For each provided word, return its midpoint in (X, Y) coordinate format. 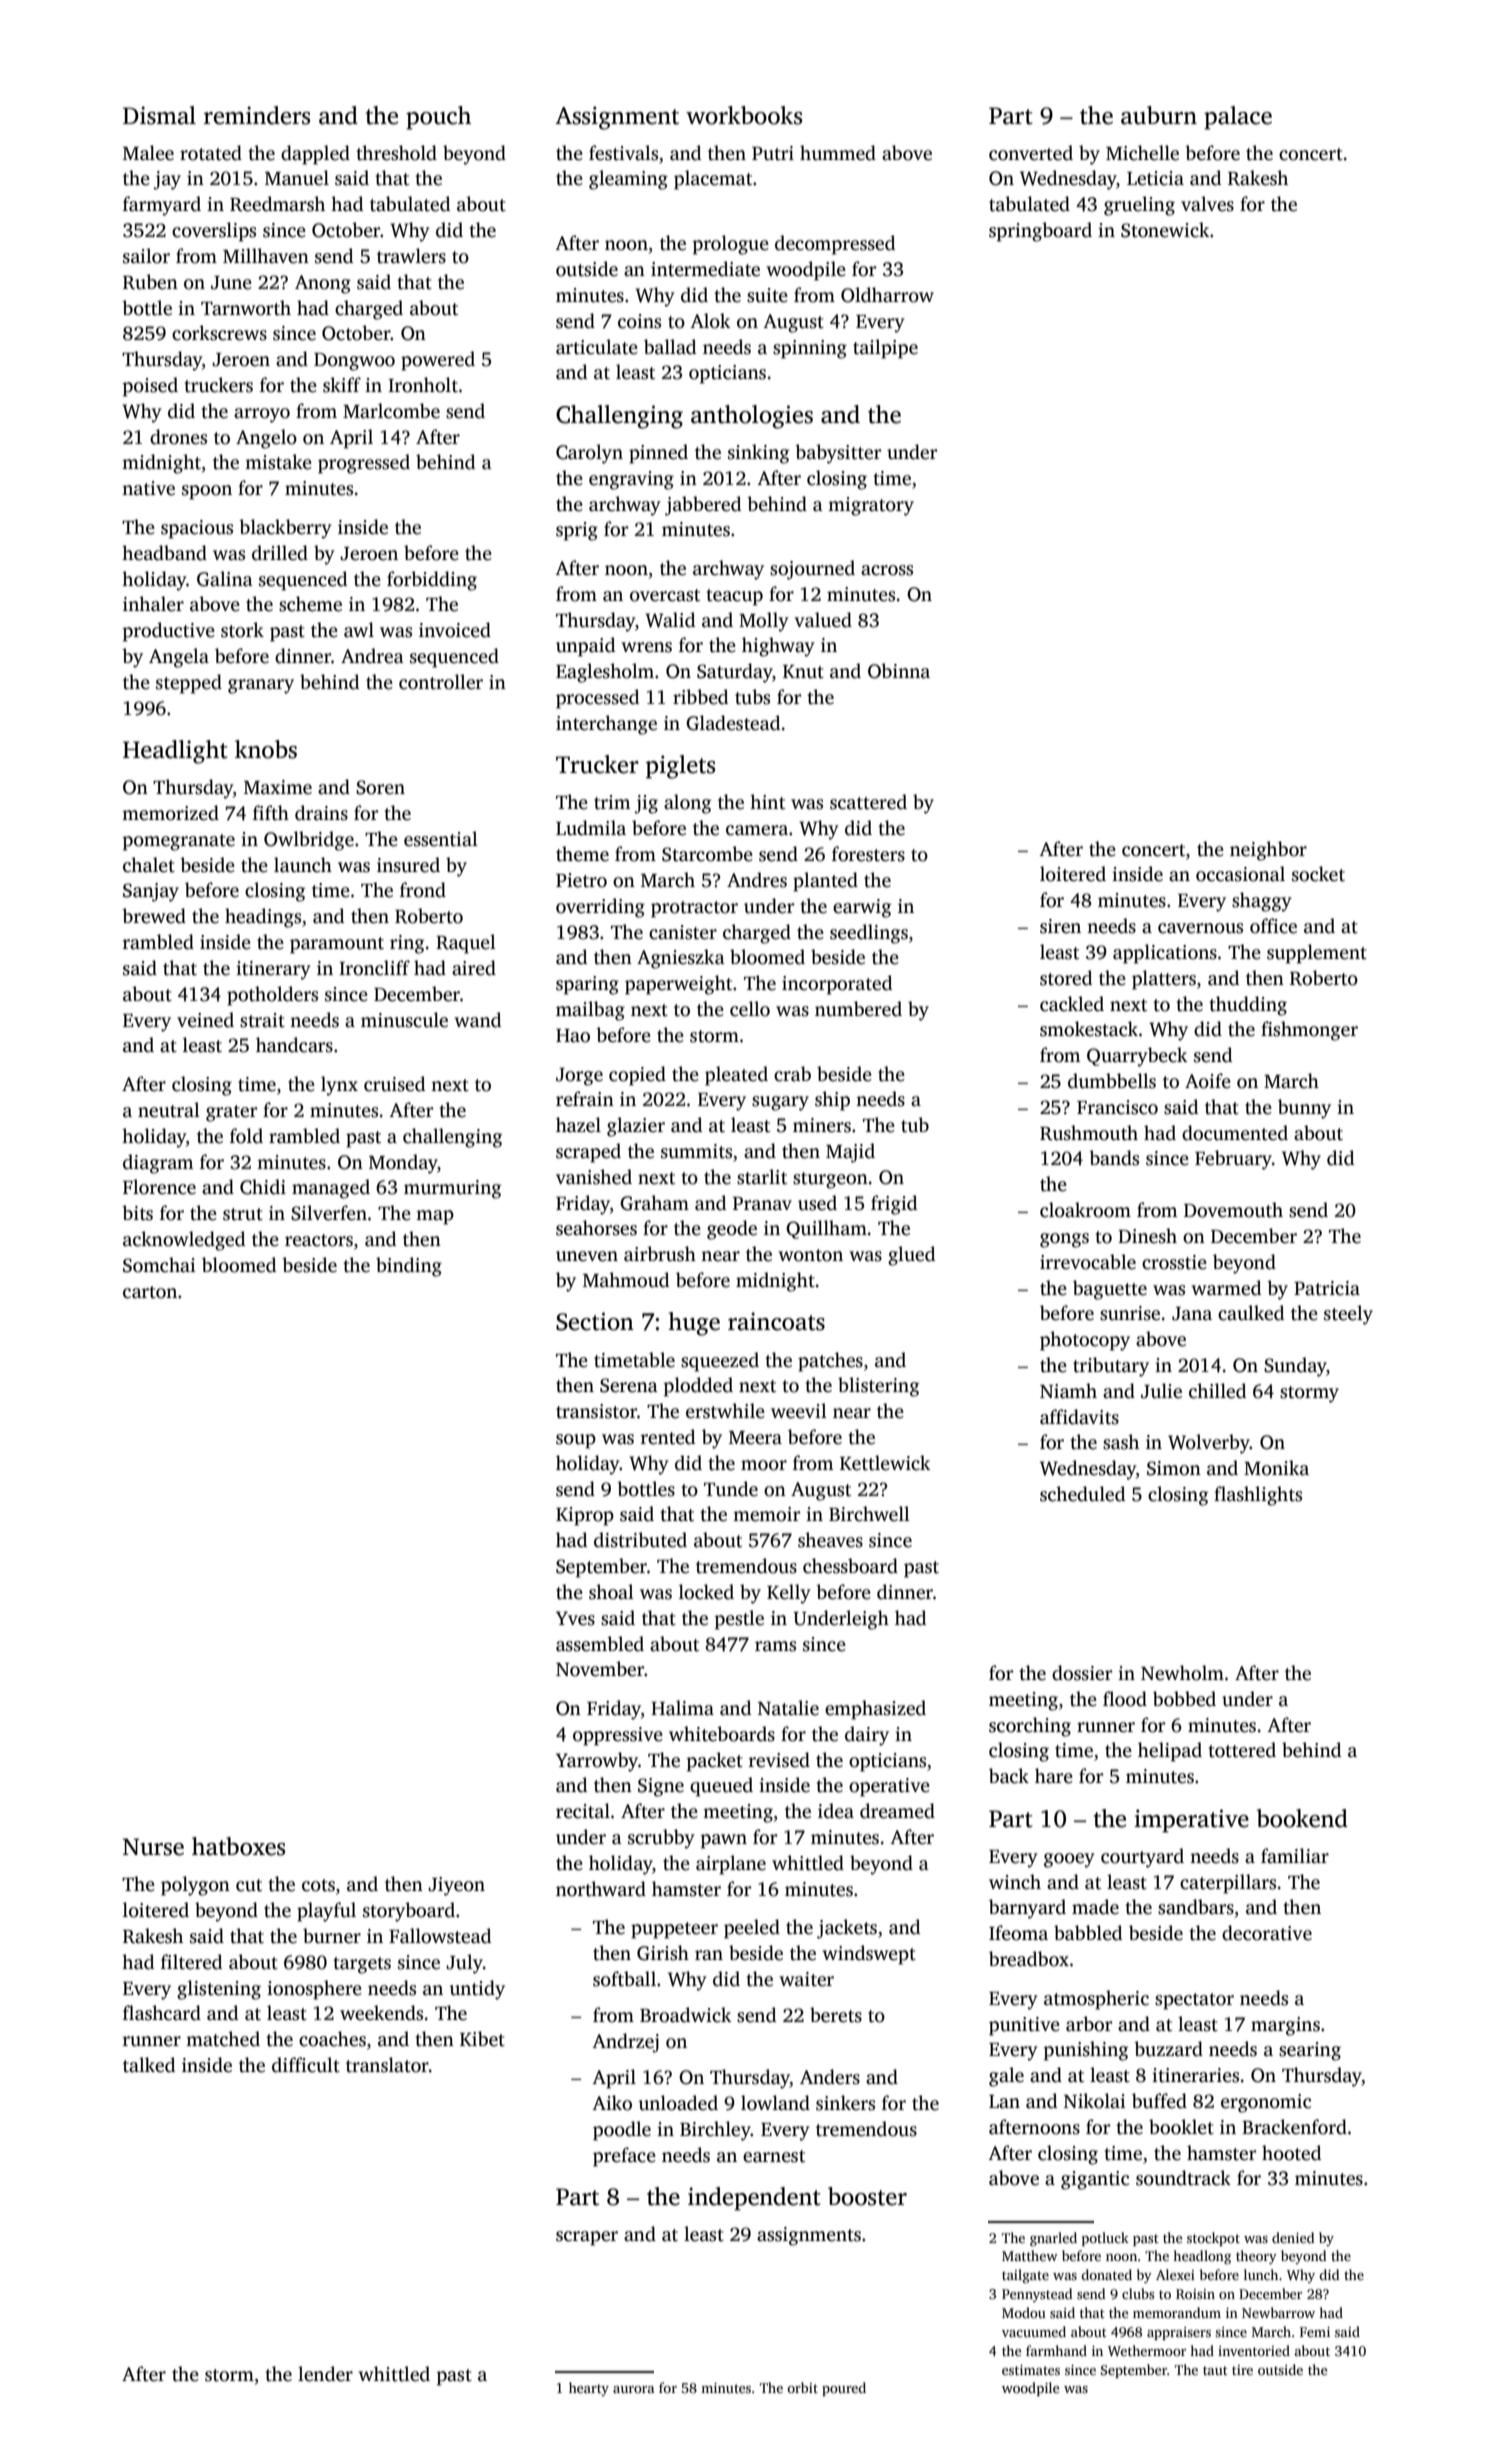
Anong (323, 284)
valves (1207, 204)
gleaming (628, 180)
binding (409, 1267)
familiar (1295, 1856)
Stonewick (1165, 230)
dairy (867, 1736)
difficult (306, 2065)
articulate (597, 347)
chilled (1217, 1391)
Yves (575, 1618)
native (148, 488)
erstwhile (725, 1411)
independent (754, 2199)
